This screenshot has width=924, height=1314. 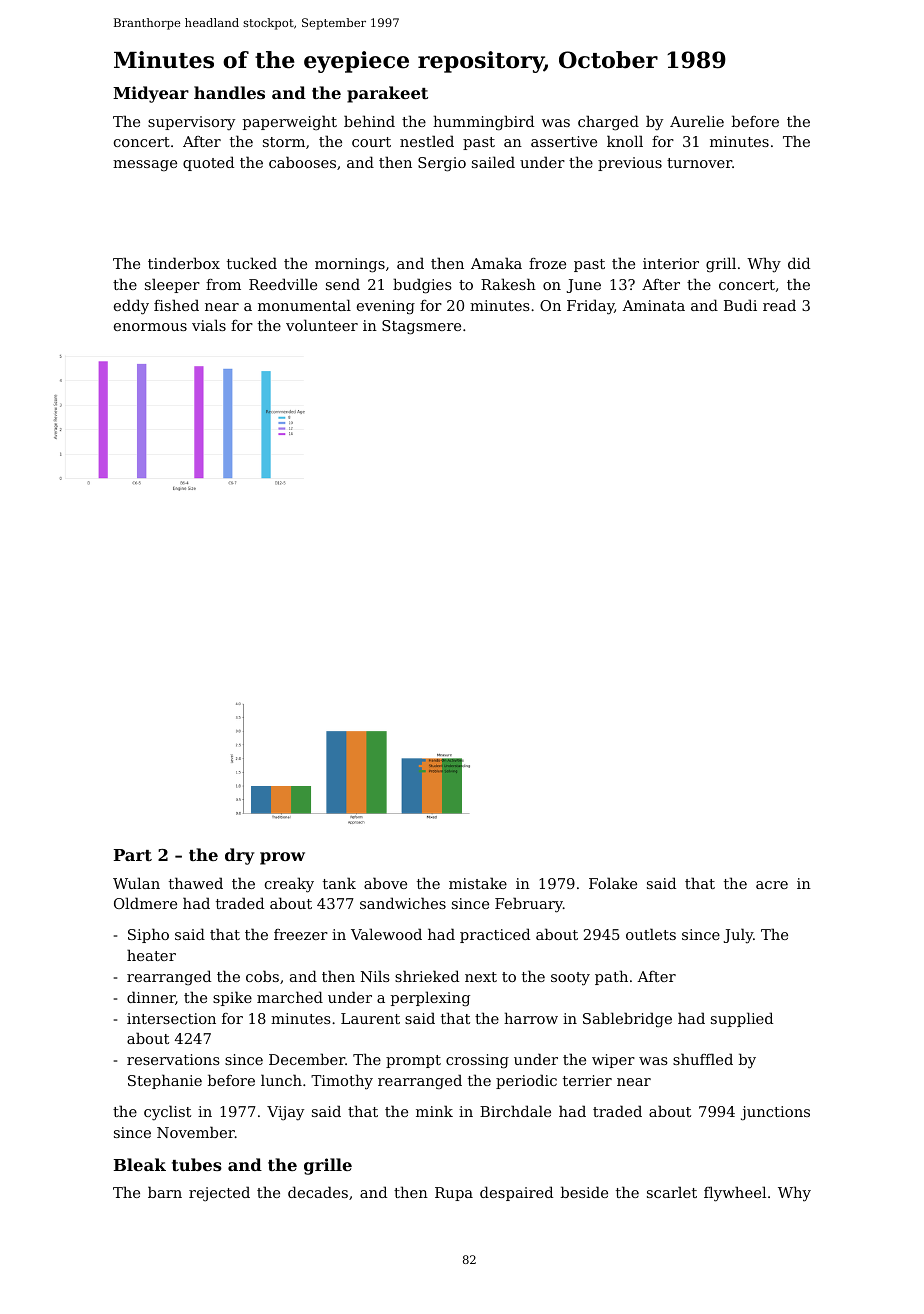 I want to click on Part, so click(x=133, y=855).
